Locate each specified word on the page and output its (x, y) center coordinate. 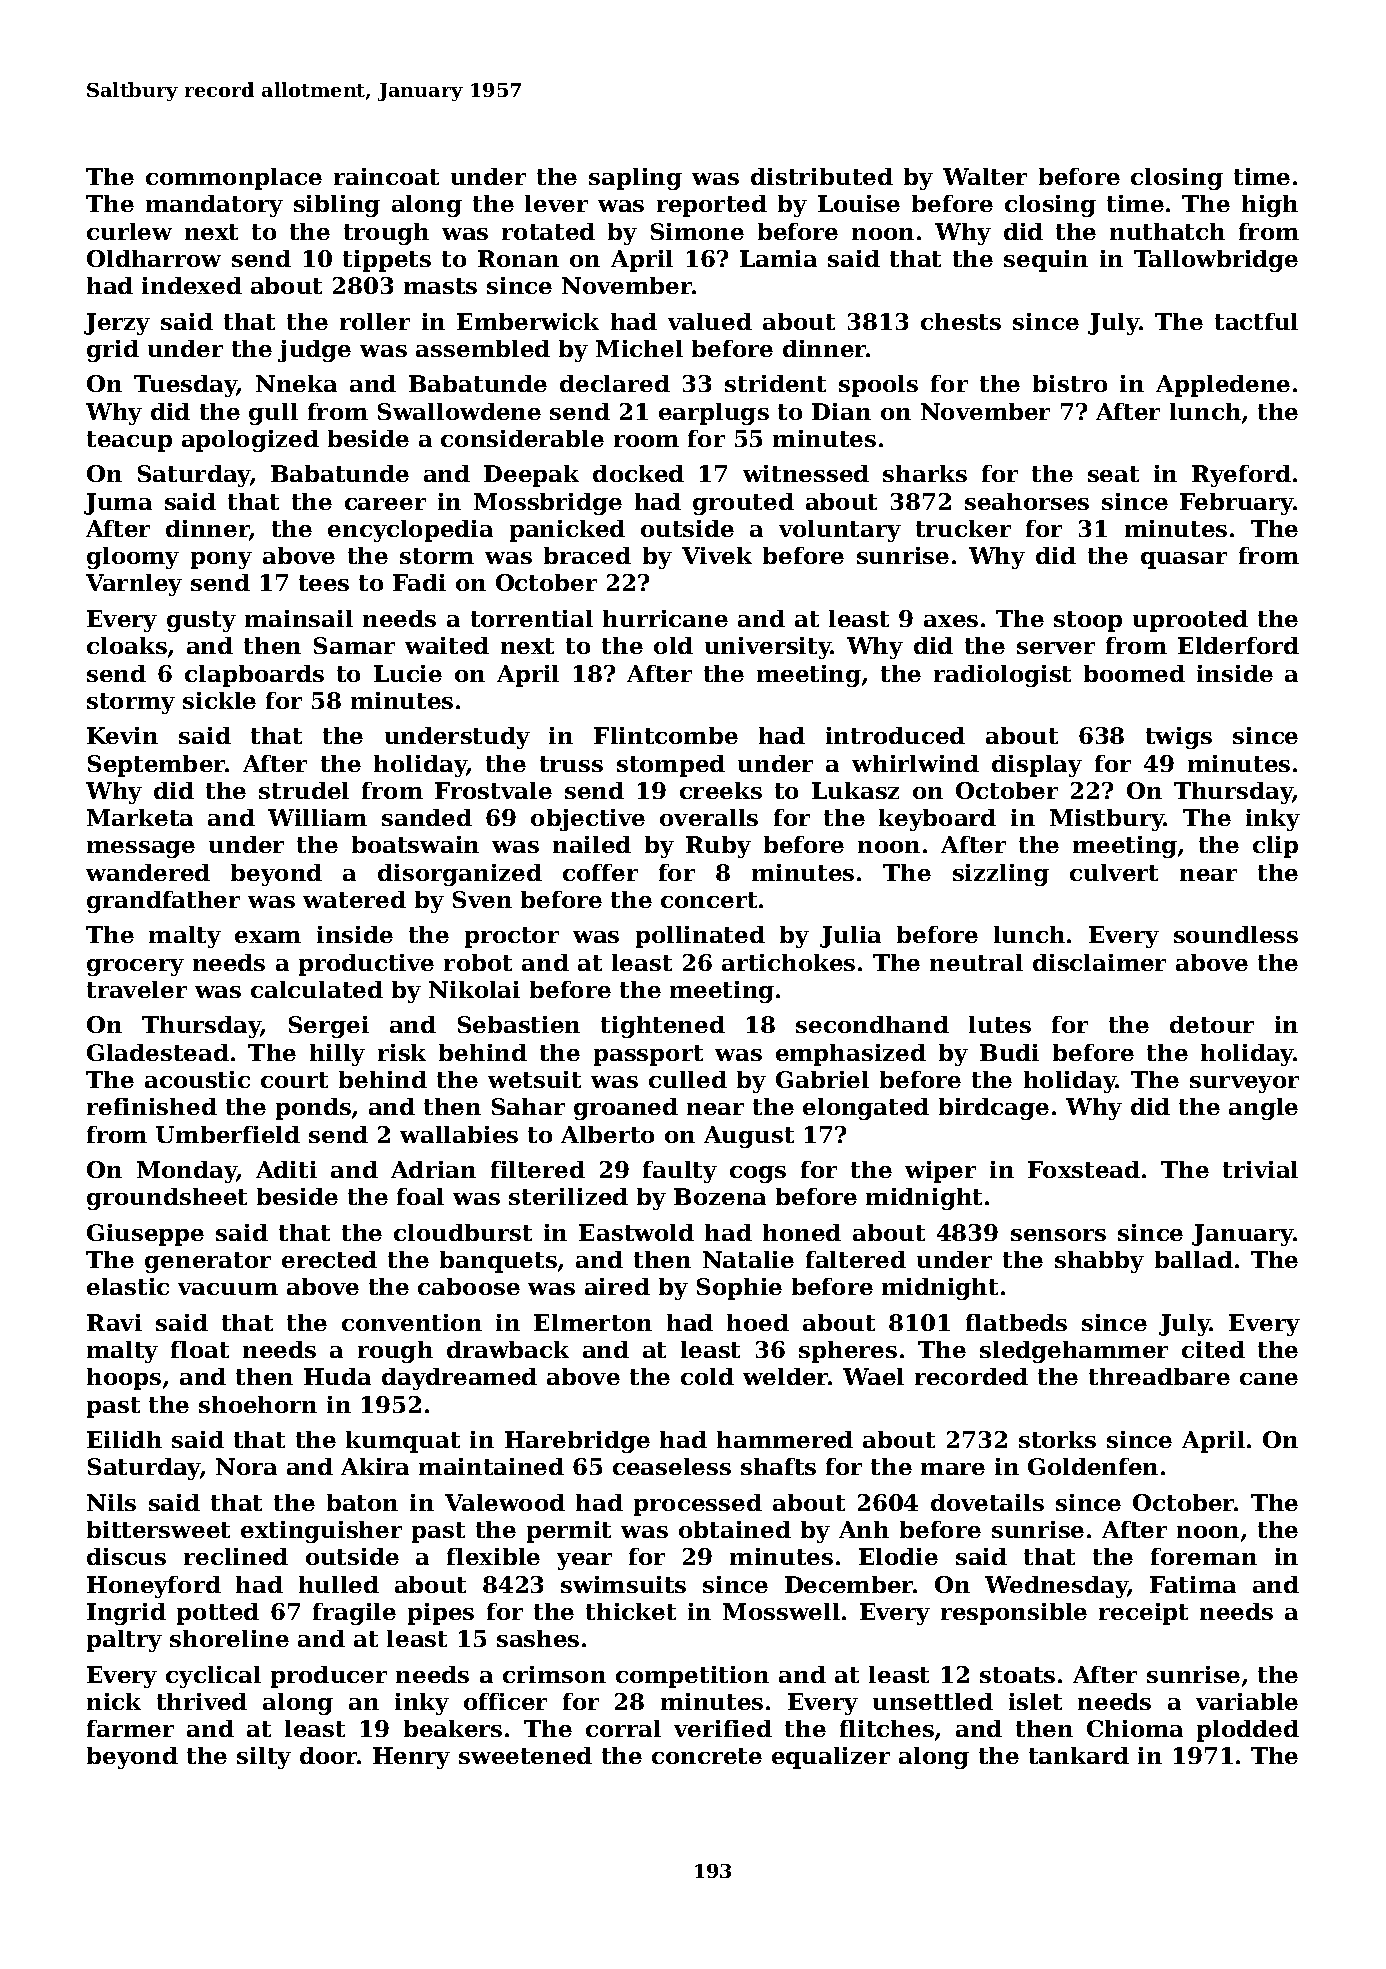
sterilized (568, 1196)
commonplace (234, 179)
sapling (635, 179)
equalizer (831, 1758)
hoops (124, 1379)
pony (221, 560)
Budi (1009, 1052)
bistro (1070, 383)
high (1270, 206)
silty (264, 1758)
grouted (743, 504)
